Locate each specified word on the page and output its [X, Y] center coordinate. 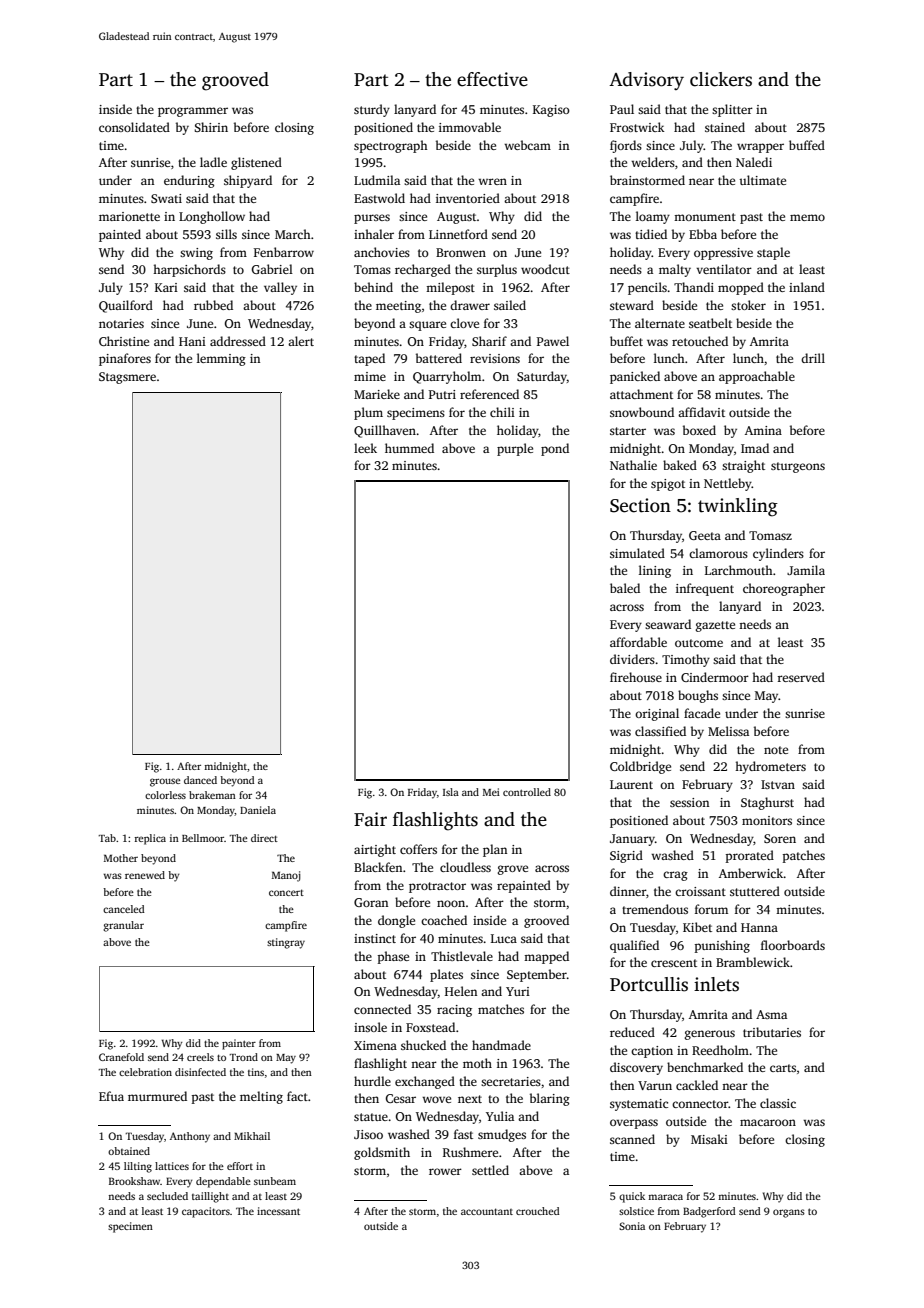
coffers [418, 849]
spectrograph [391, 146]
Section [640, 505]
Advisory [646, 81]
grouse [165, 782]
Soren [780, 838]
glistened [256, 163]
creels [200, 1057]
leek [365, 448]
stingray [286, 943]
